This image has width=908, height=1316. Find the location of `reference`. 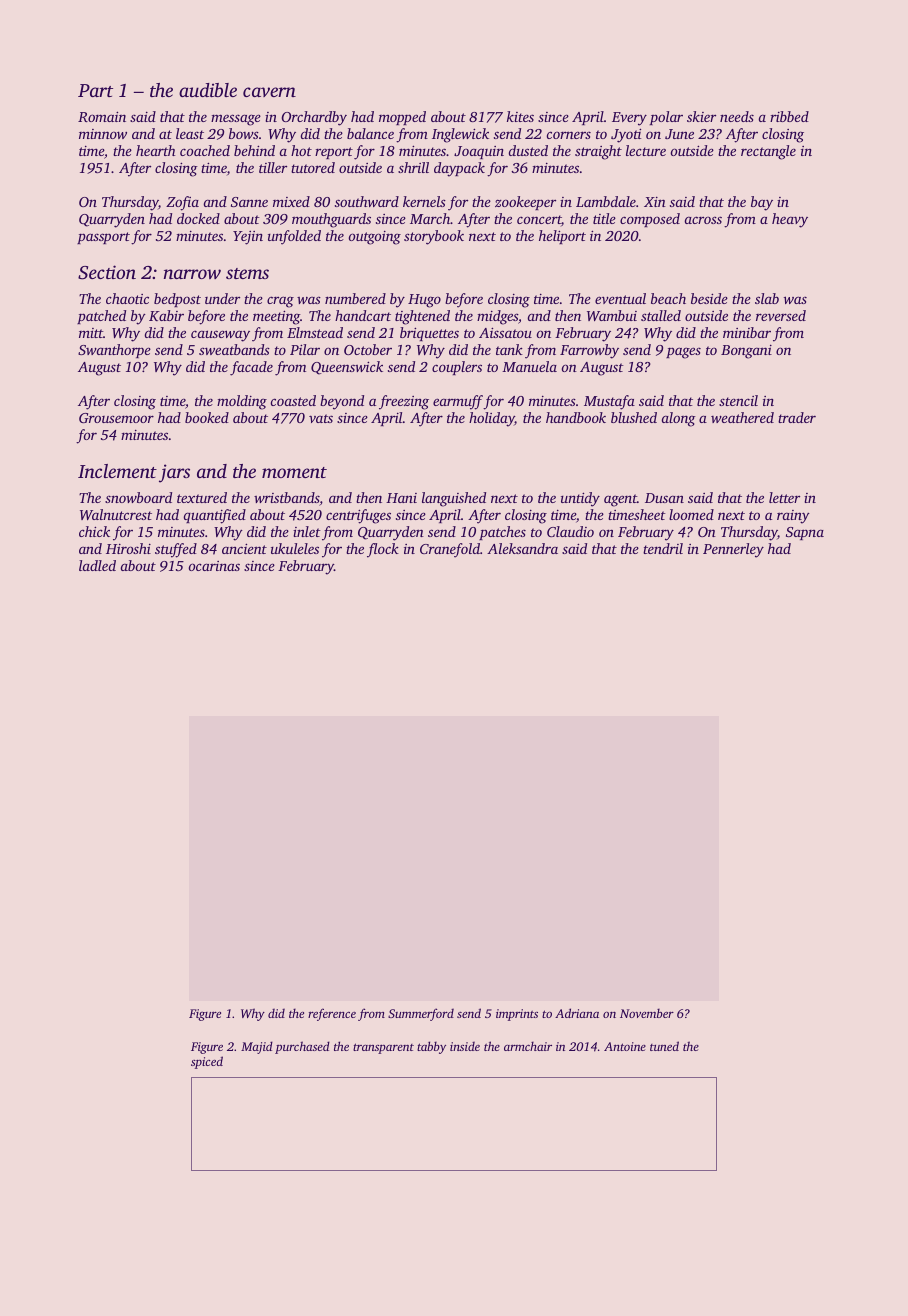

reference is located at coordinates (332, 1014).
